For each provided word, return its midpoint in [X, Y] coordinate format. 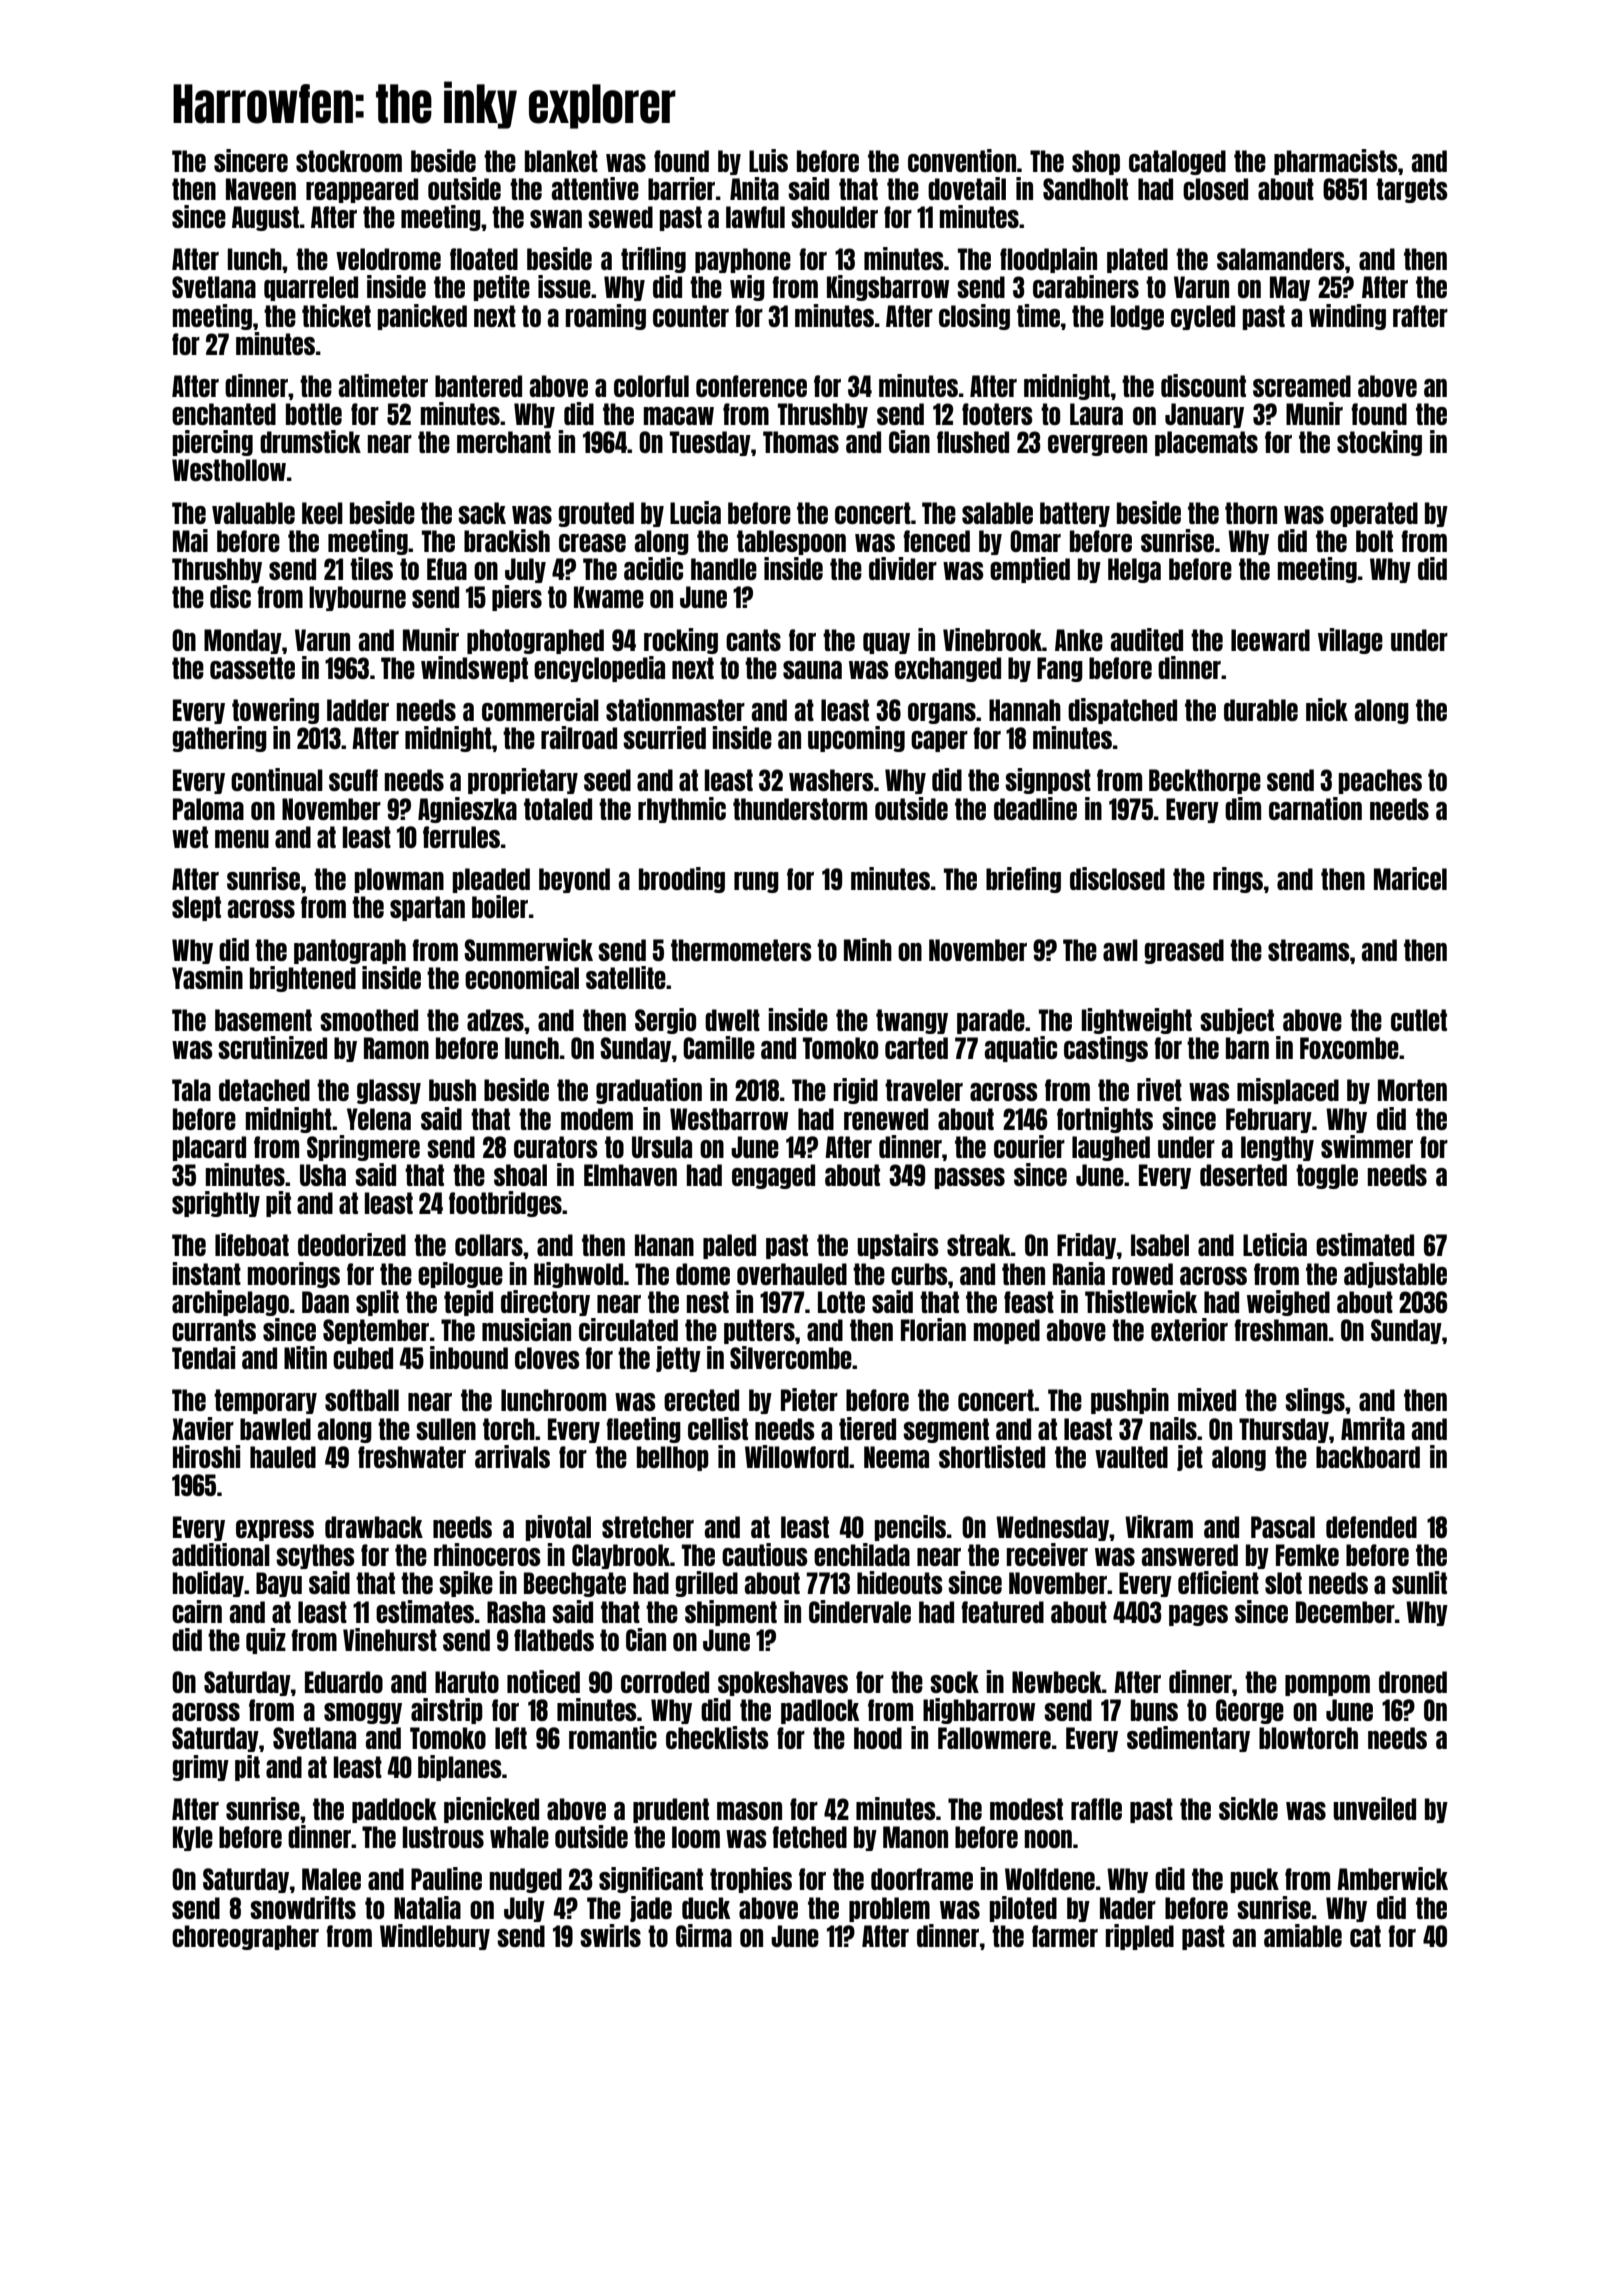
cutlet [1419, 1020]
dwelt [732, 1020]
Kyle [193, 1838]
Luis [768, 160]
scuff [353, 780]
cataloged [1177, 162]
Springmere [363, 1148]
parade [991, 1021]
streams [1308, 950]
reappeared [362, 190]
